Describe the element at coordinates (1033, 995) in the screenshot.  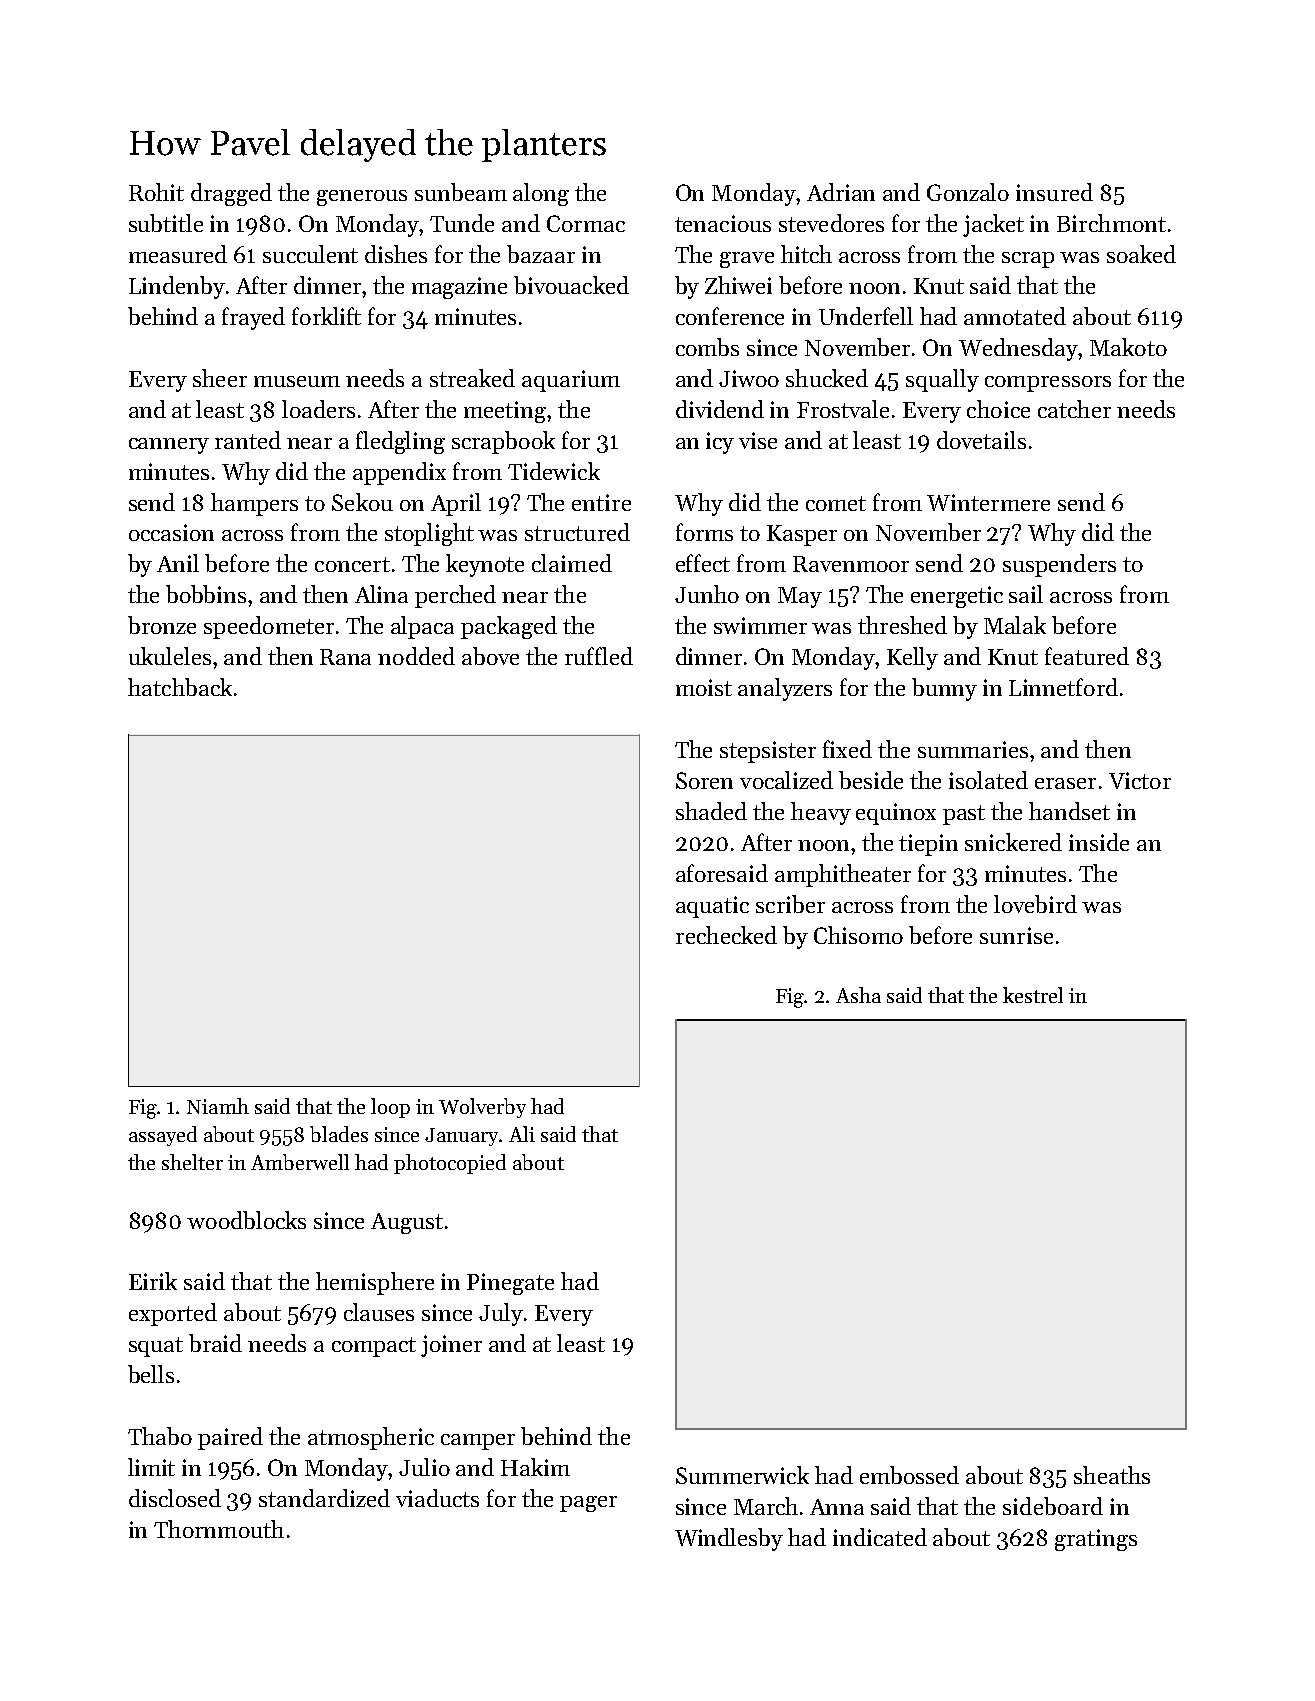
I see `kestrel` at that location.
